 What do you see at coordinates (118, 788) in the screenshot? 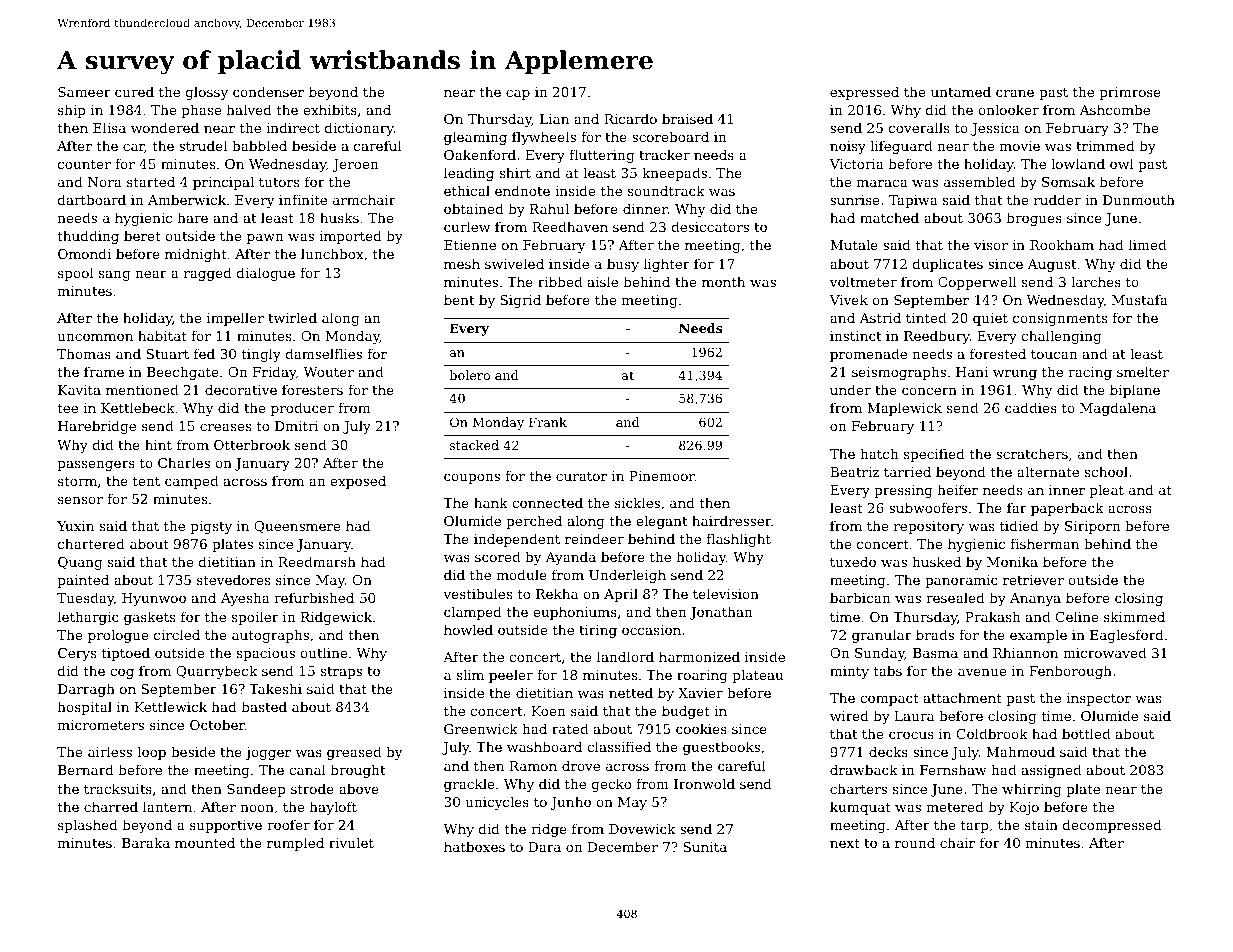
I see `tracksuits` at bounding box center [118, 788].
